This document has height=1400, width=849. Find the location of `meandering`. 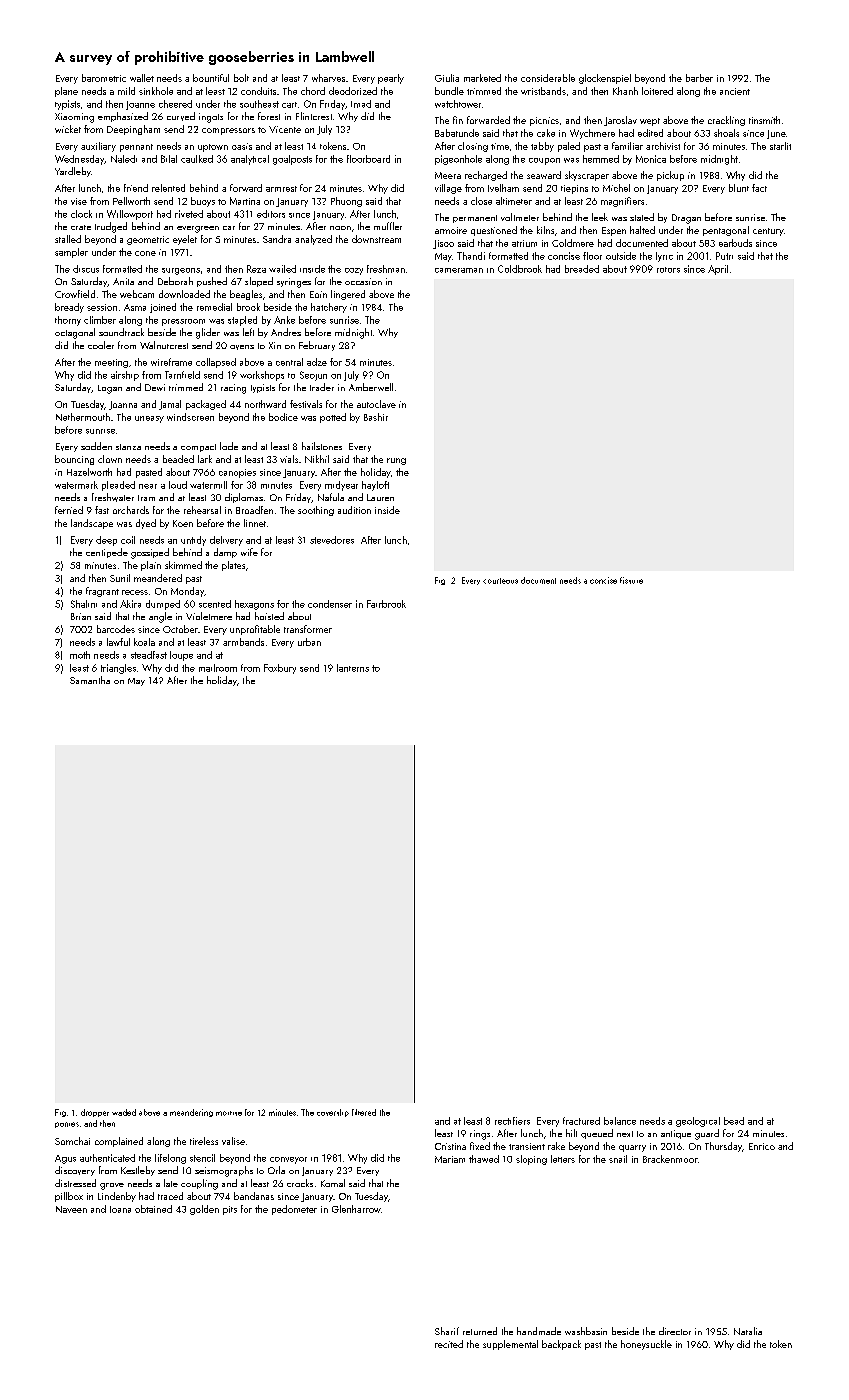

meandering is located at coordinates (191, 1113).
